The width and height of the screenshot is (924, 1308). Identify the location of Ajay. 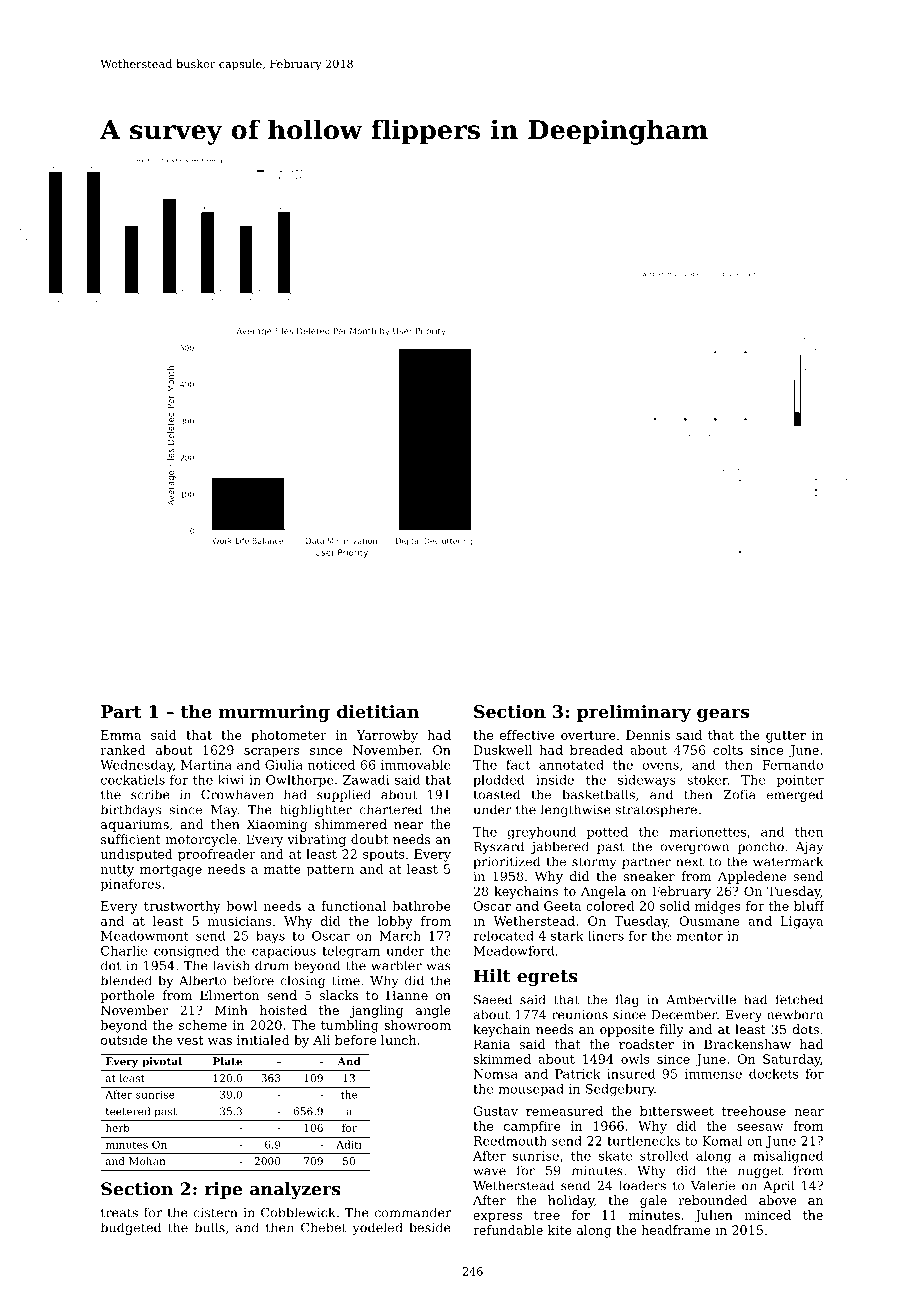
(810, 848).
